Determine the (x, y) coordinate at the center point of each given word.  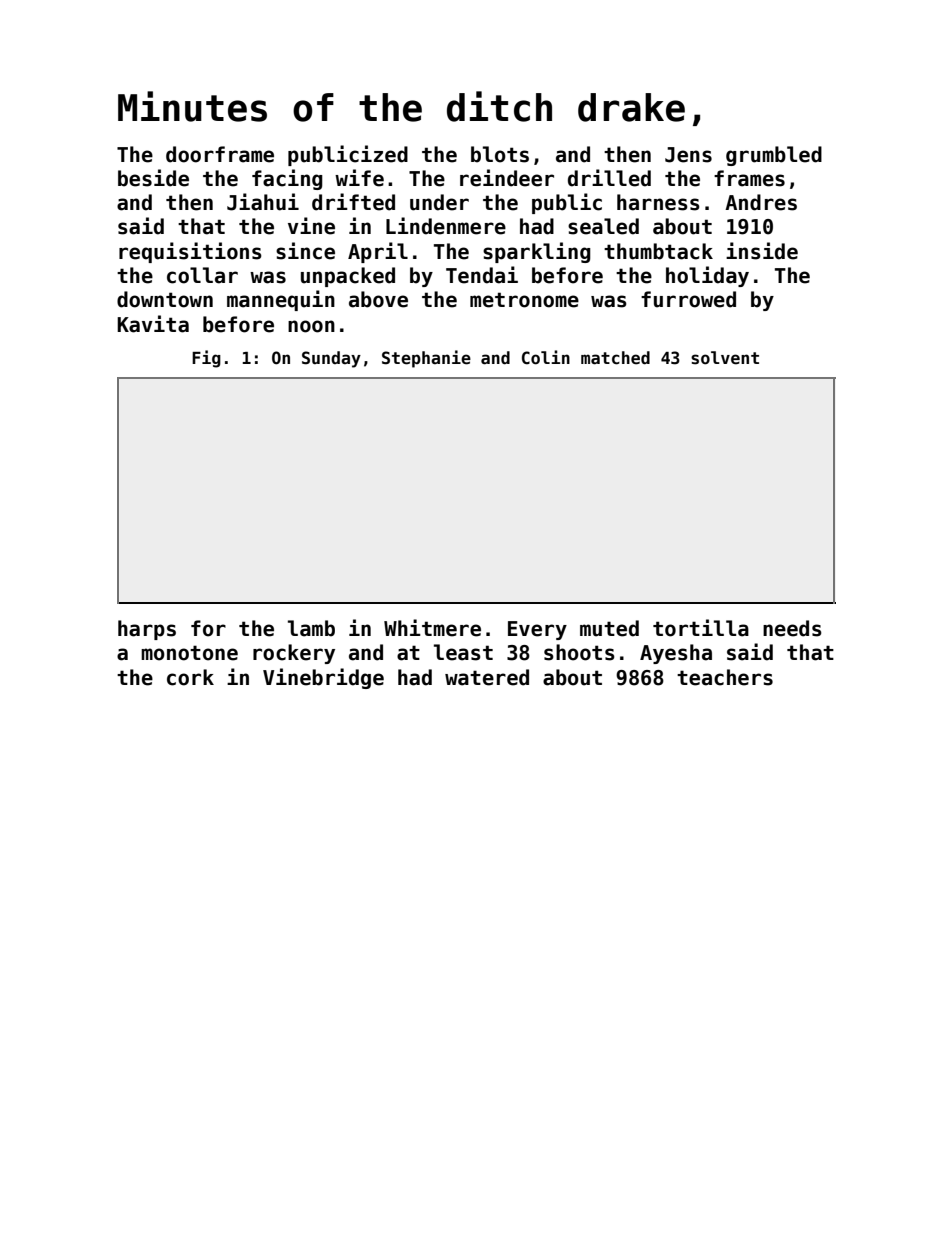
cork (190, 677)
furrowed (688, 299)
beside (153, 178)
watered (487, 677)
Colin (546, 357)
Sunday (331, 359)
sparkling (537, 252)
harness (658, 202)
